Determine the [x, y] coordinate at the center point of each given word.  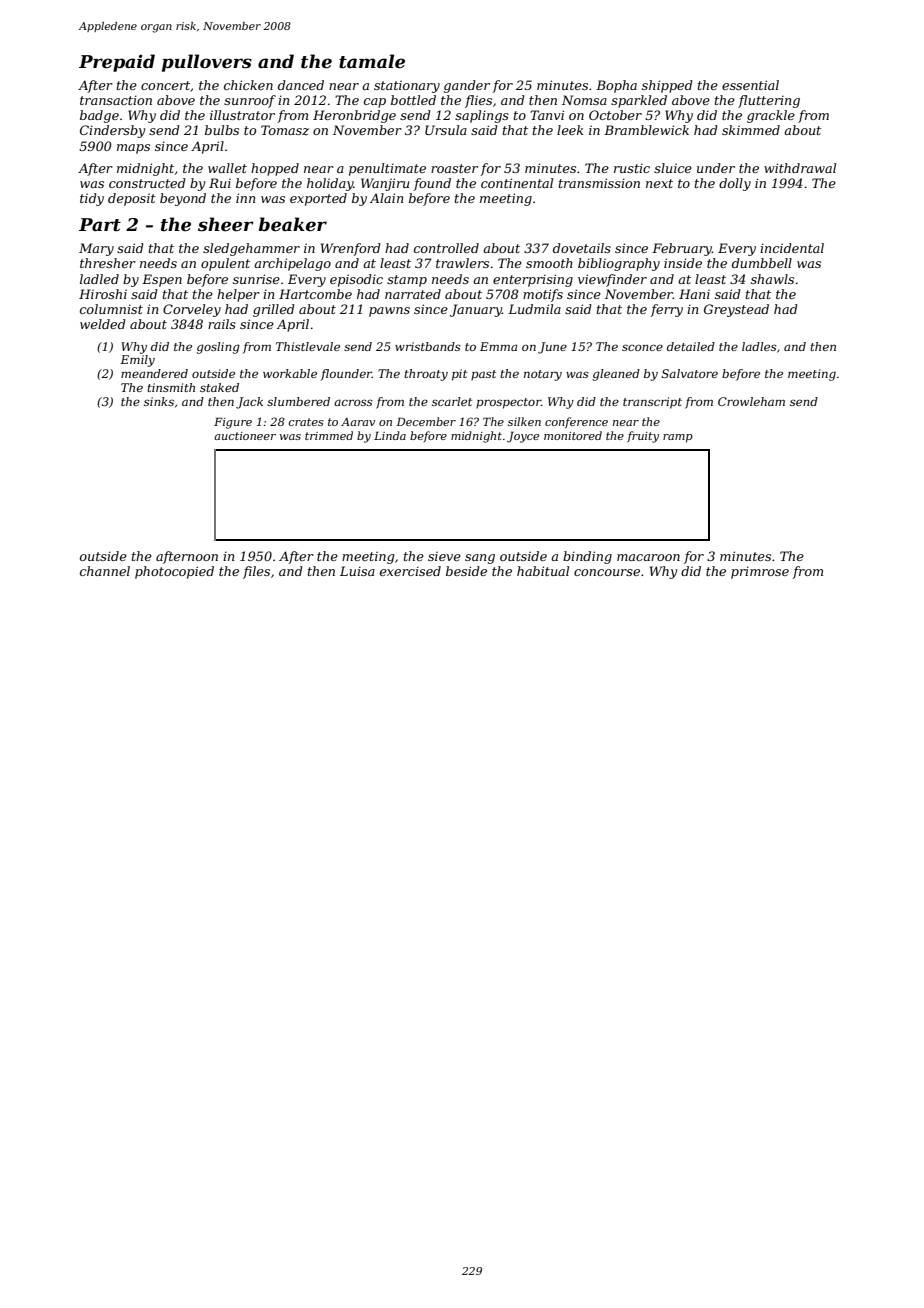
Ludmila [534, 309]
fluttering [769, 101]
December [426, 421]
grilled [274, 310]
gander [467, 86]
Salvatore [690, 373]
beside [466, 571]
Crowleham [751, 401]
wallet [227, 168]
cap [375, 103]
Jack [249, 403]
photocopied [174, 572]
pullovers [207, 63]
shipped [667, 86]
